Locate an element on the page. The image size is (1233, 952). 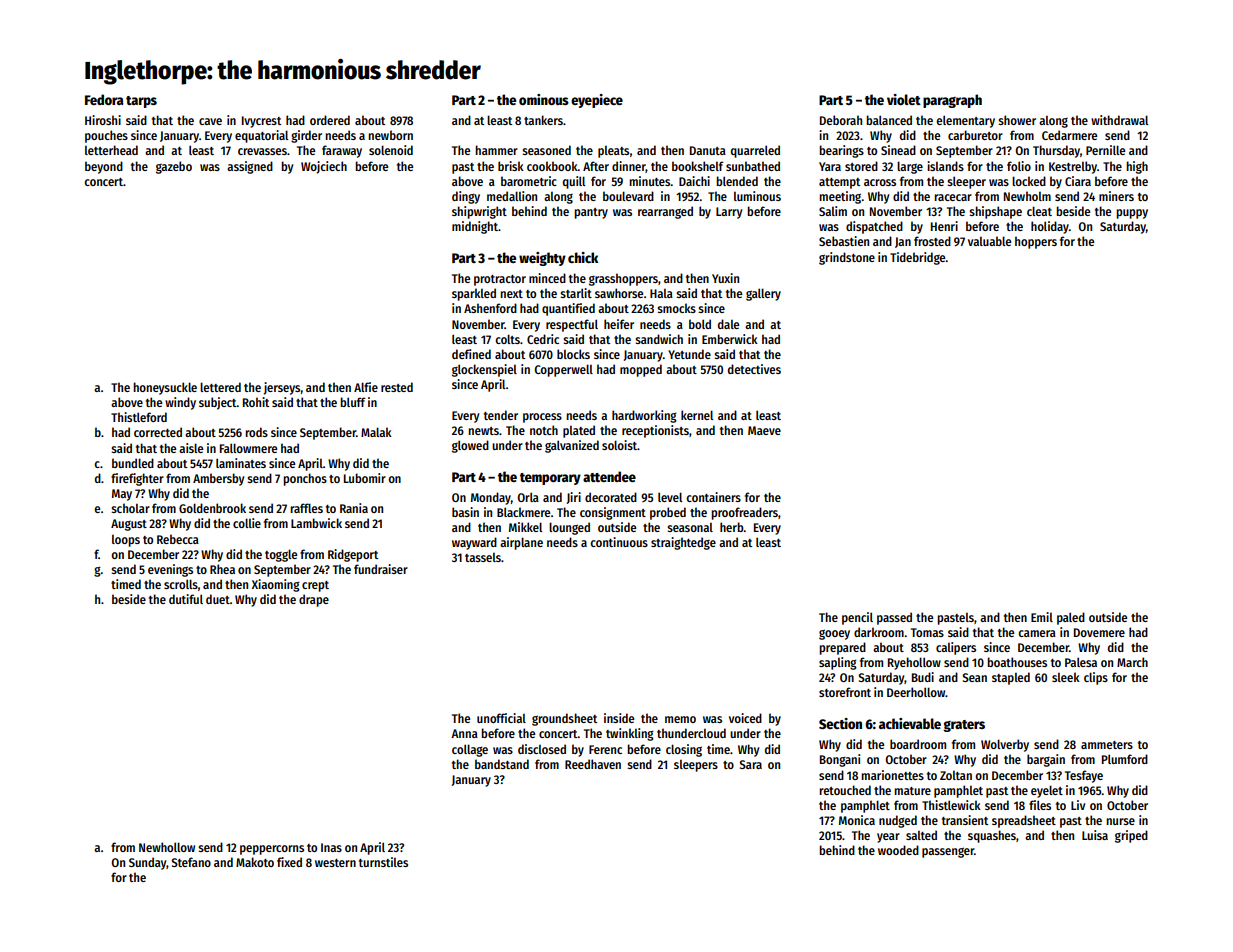
Wojciech is located at coordinates (324, 167).
